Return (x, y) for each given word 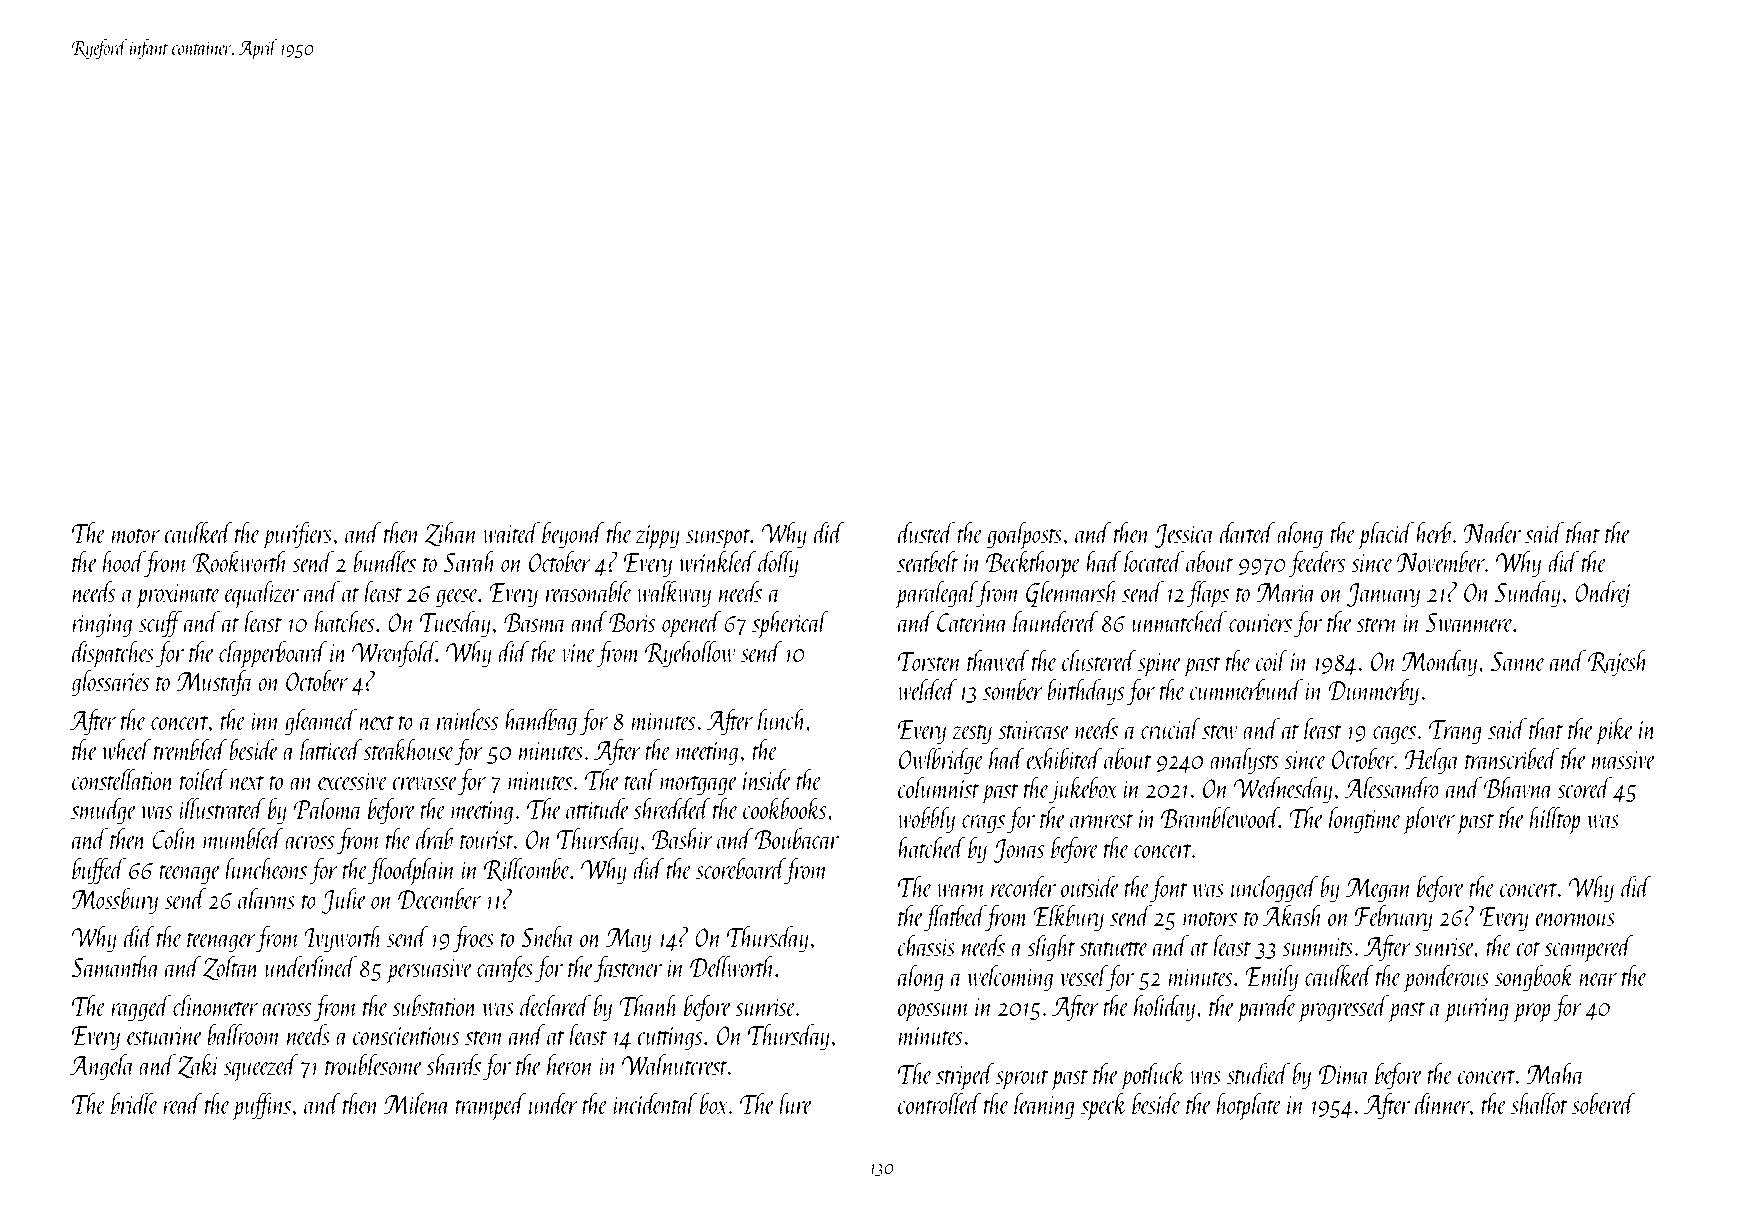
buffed (99, 871)
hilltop (1555, 820)
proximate (178, 596)
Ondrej (1602, 594)
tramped (490, 1106)
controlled (940, 1103)
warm (961, 890)
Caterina (973, 622)
